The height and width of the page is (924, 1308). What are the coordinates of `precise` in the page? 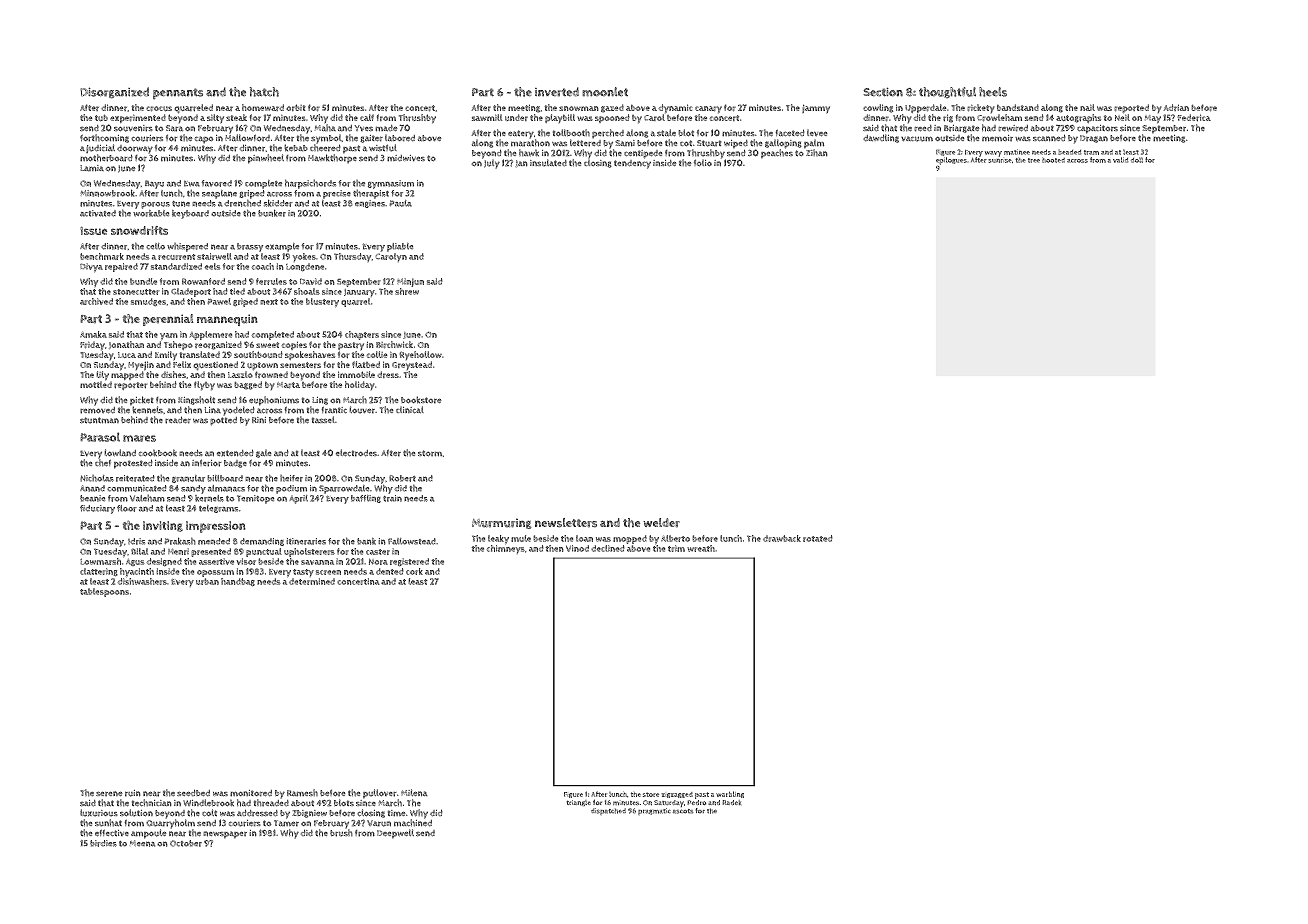 It's located at (337, 194).
